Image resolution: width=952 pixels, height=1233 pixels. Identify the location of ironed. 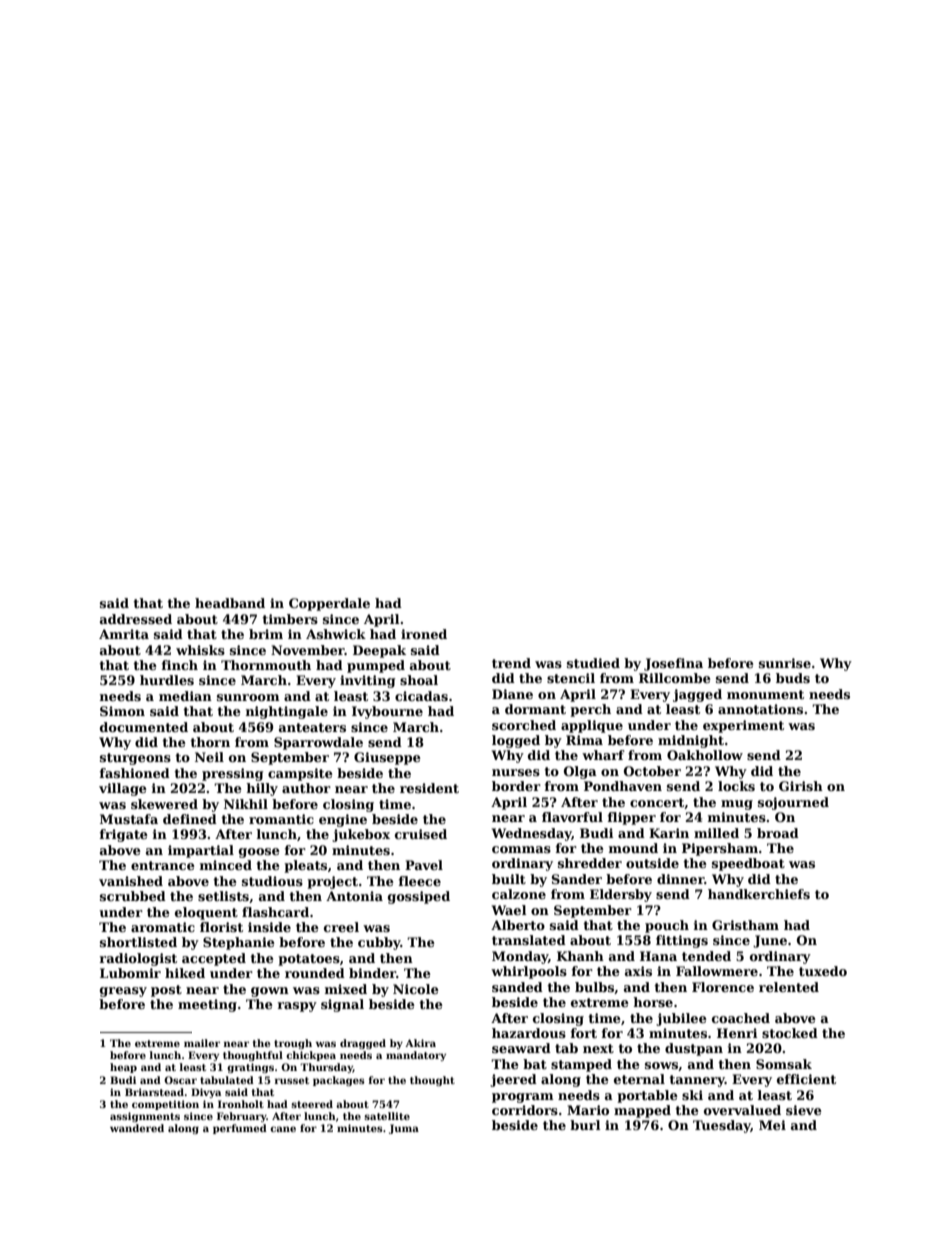
(424, 634).
